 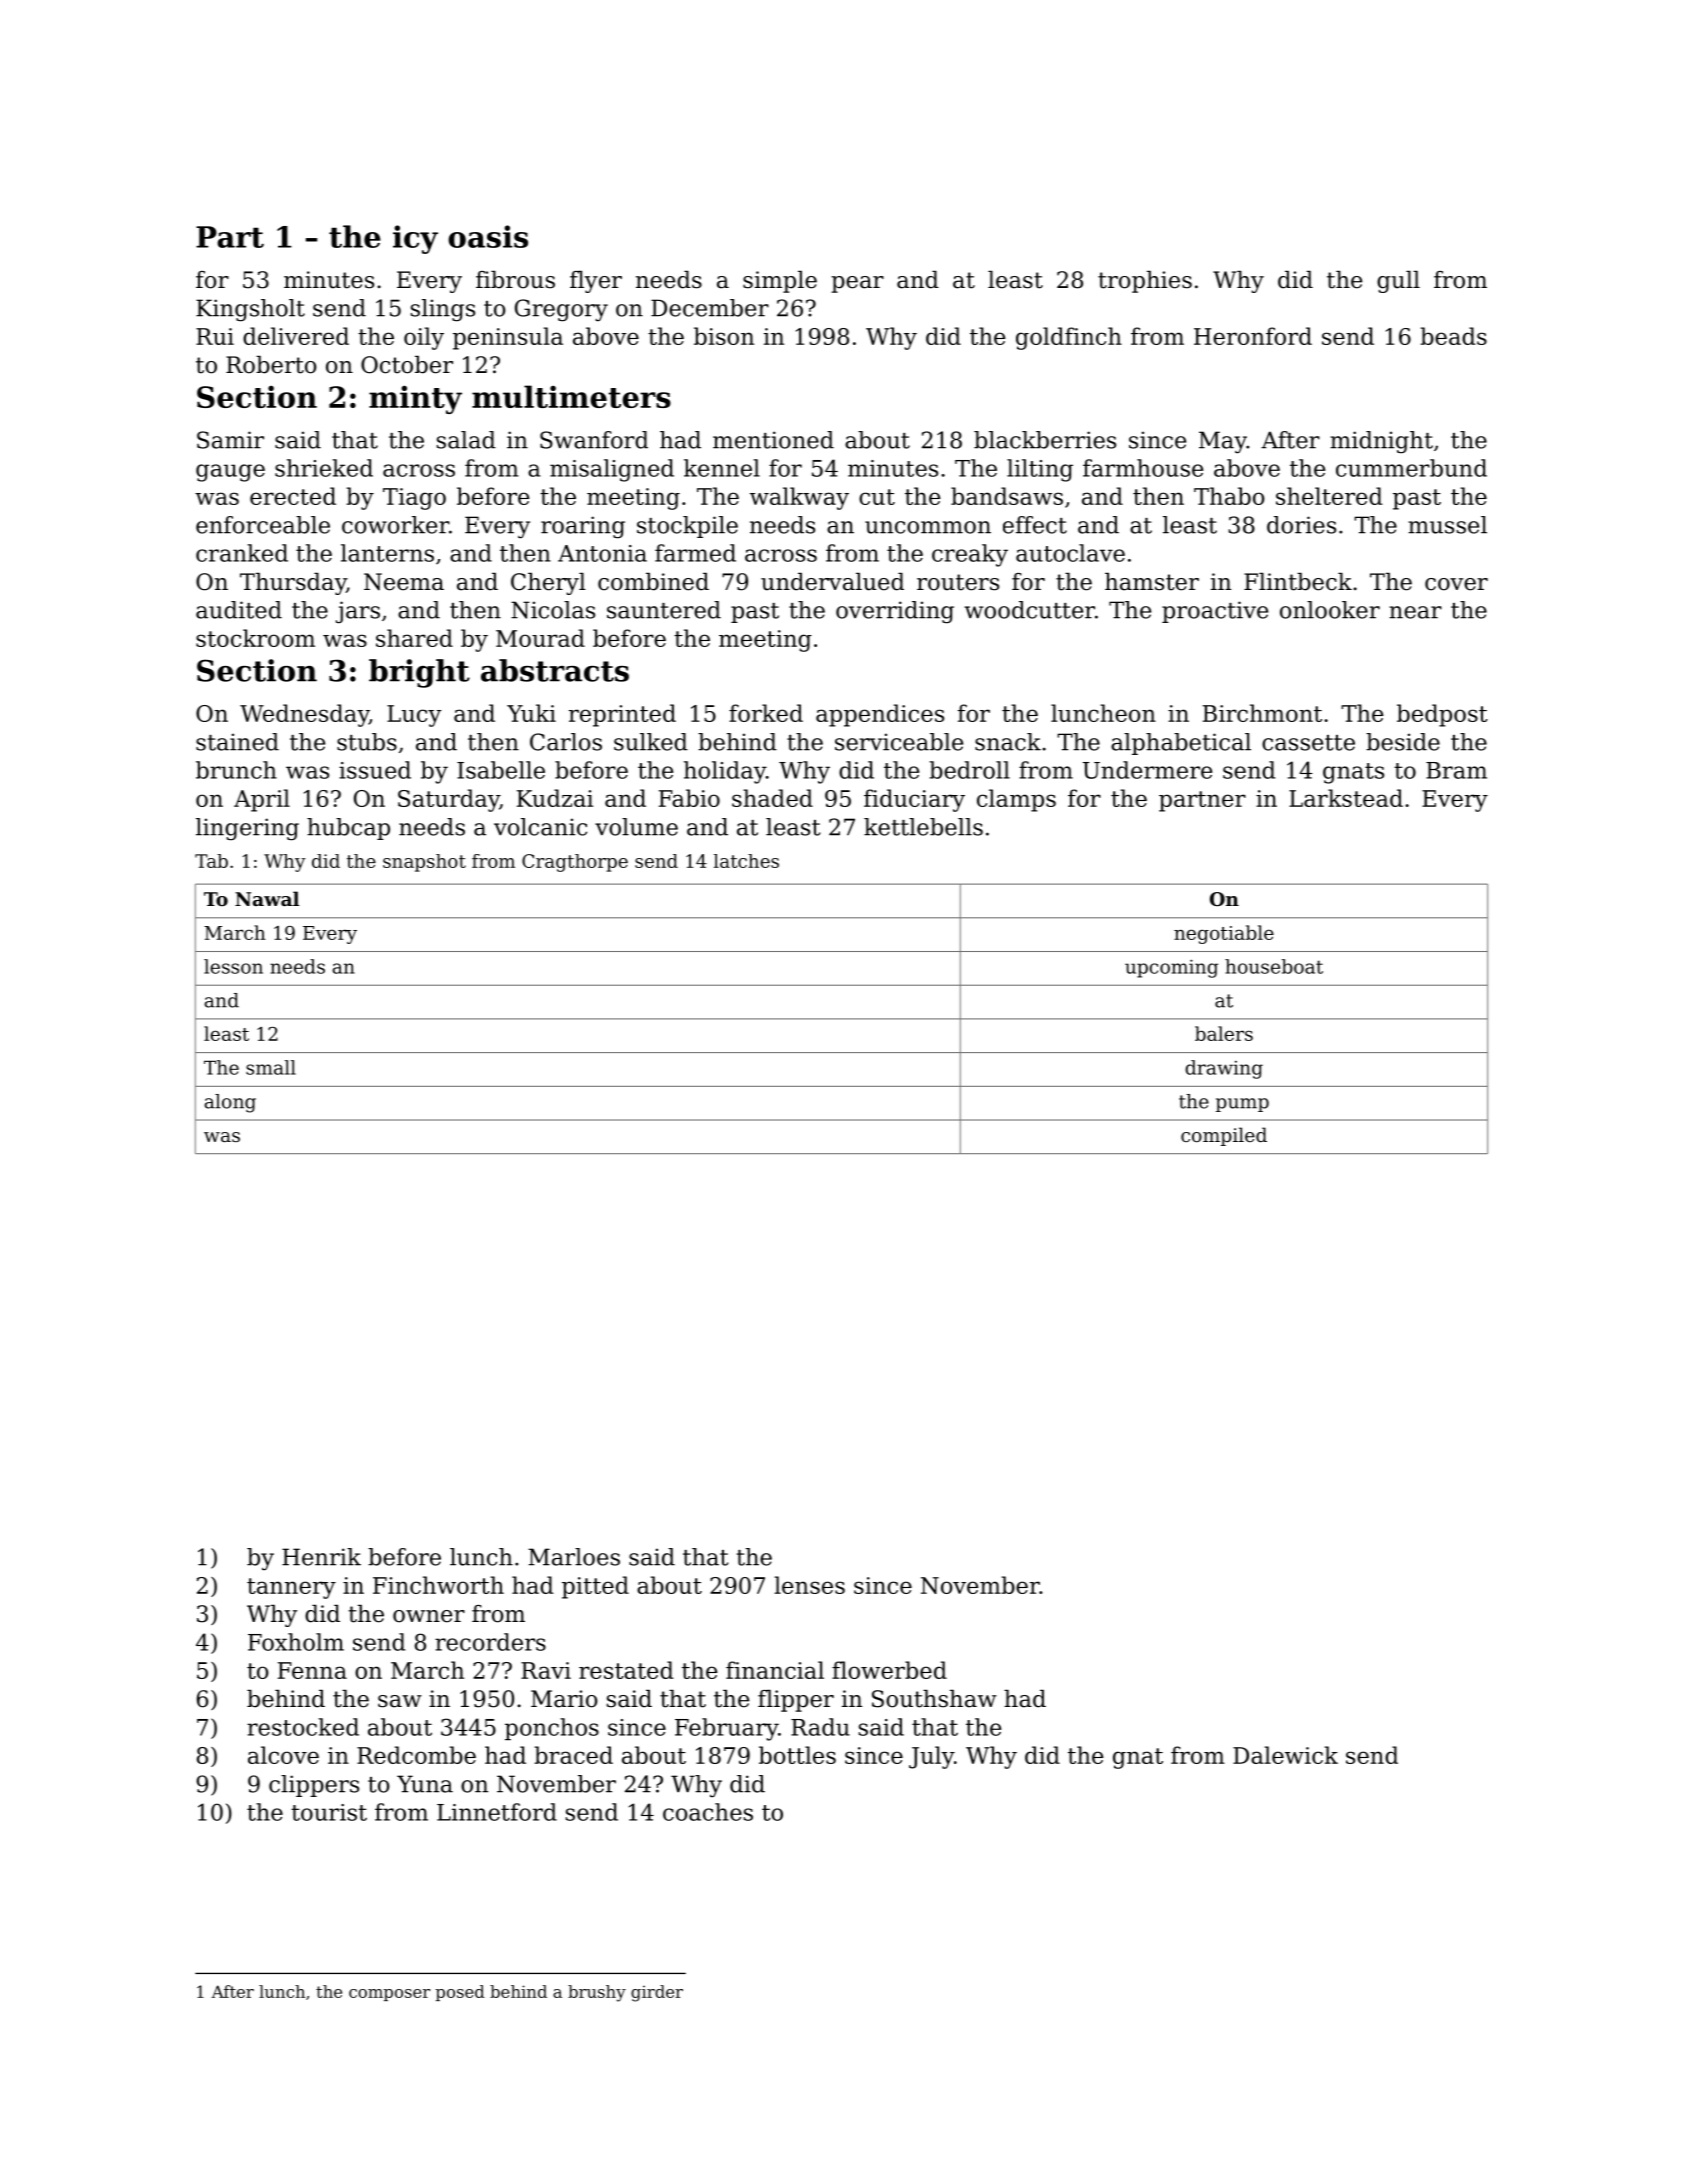 What do you see at coordinates (923, 827) in the screenshot?
I see `kettlebells` at bounding box center [923, 827].
